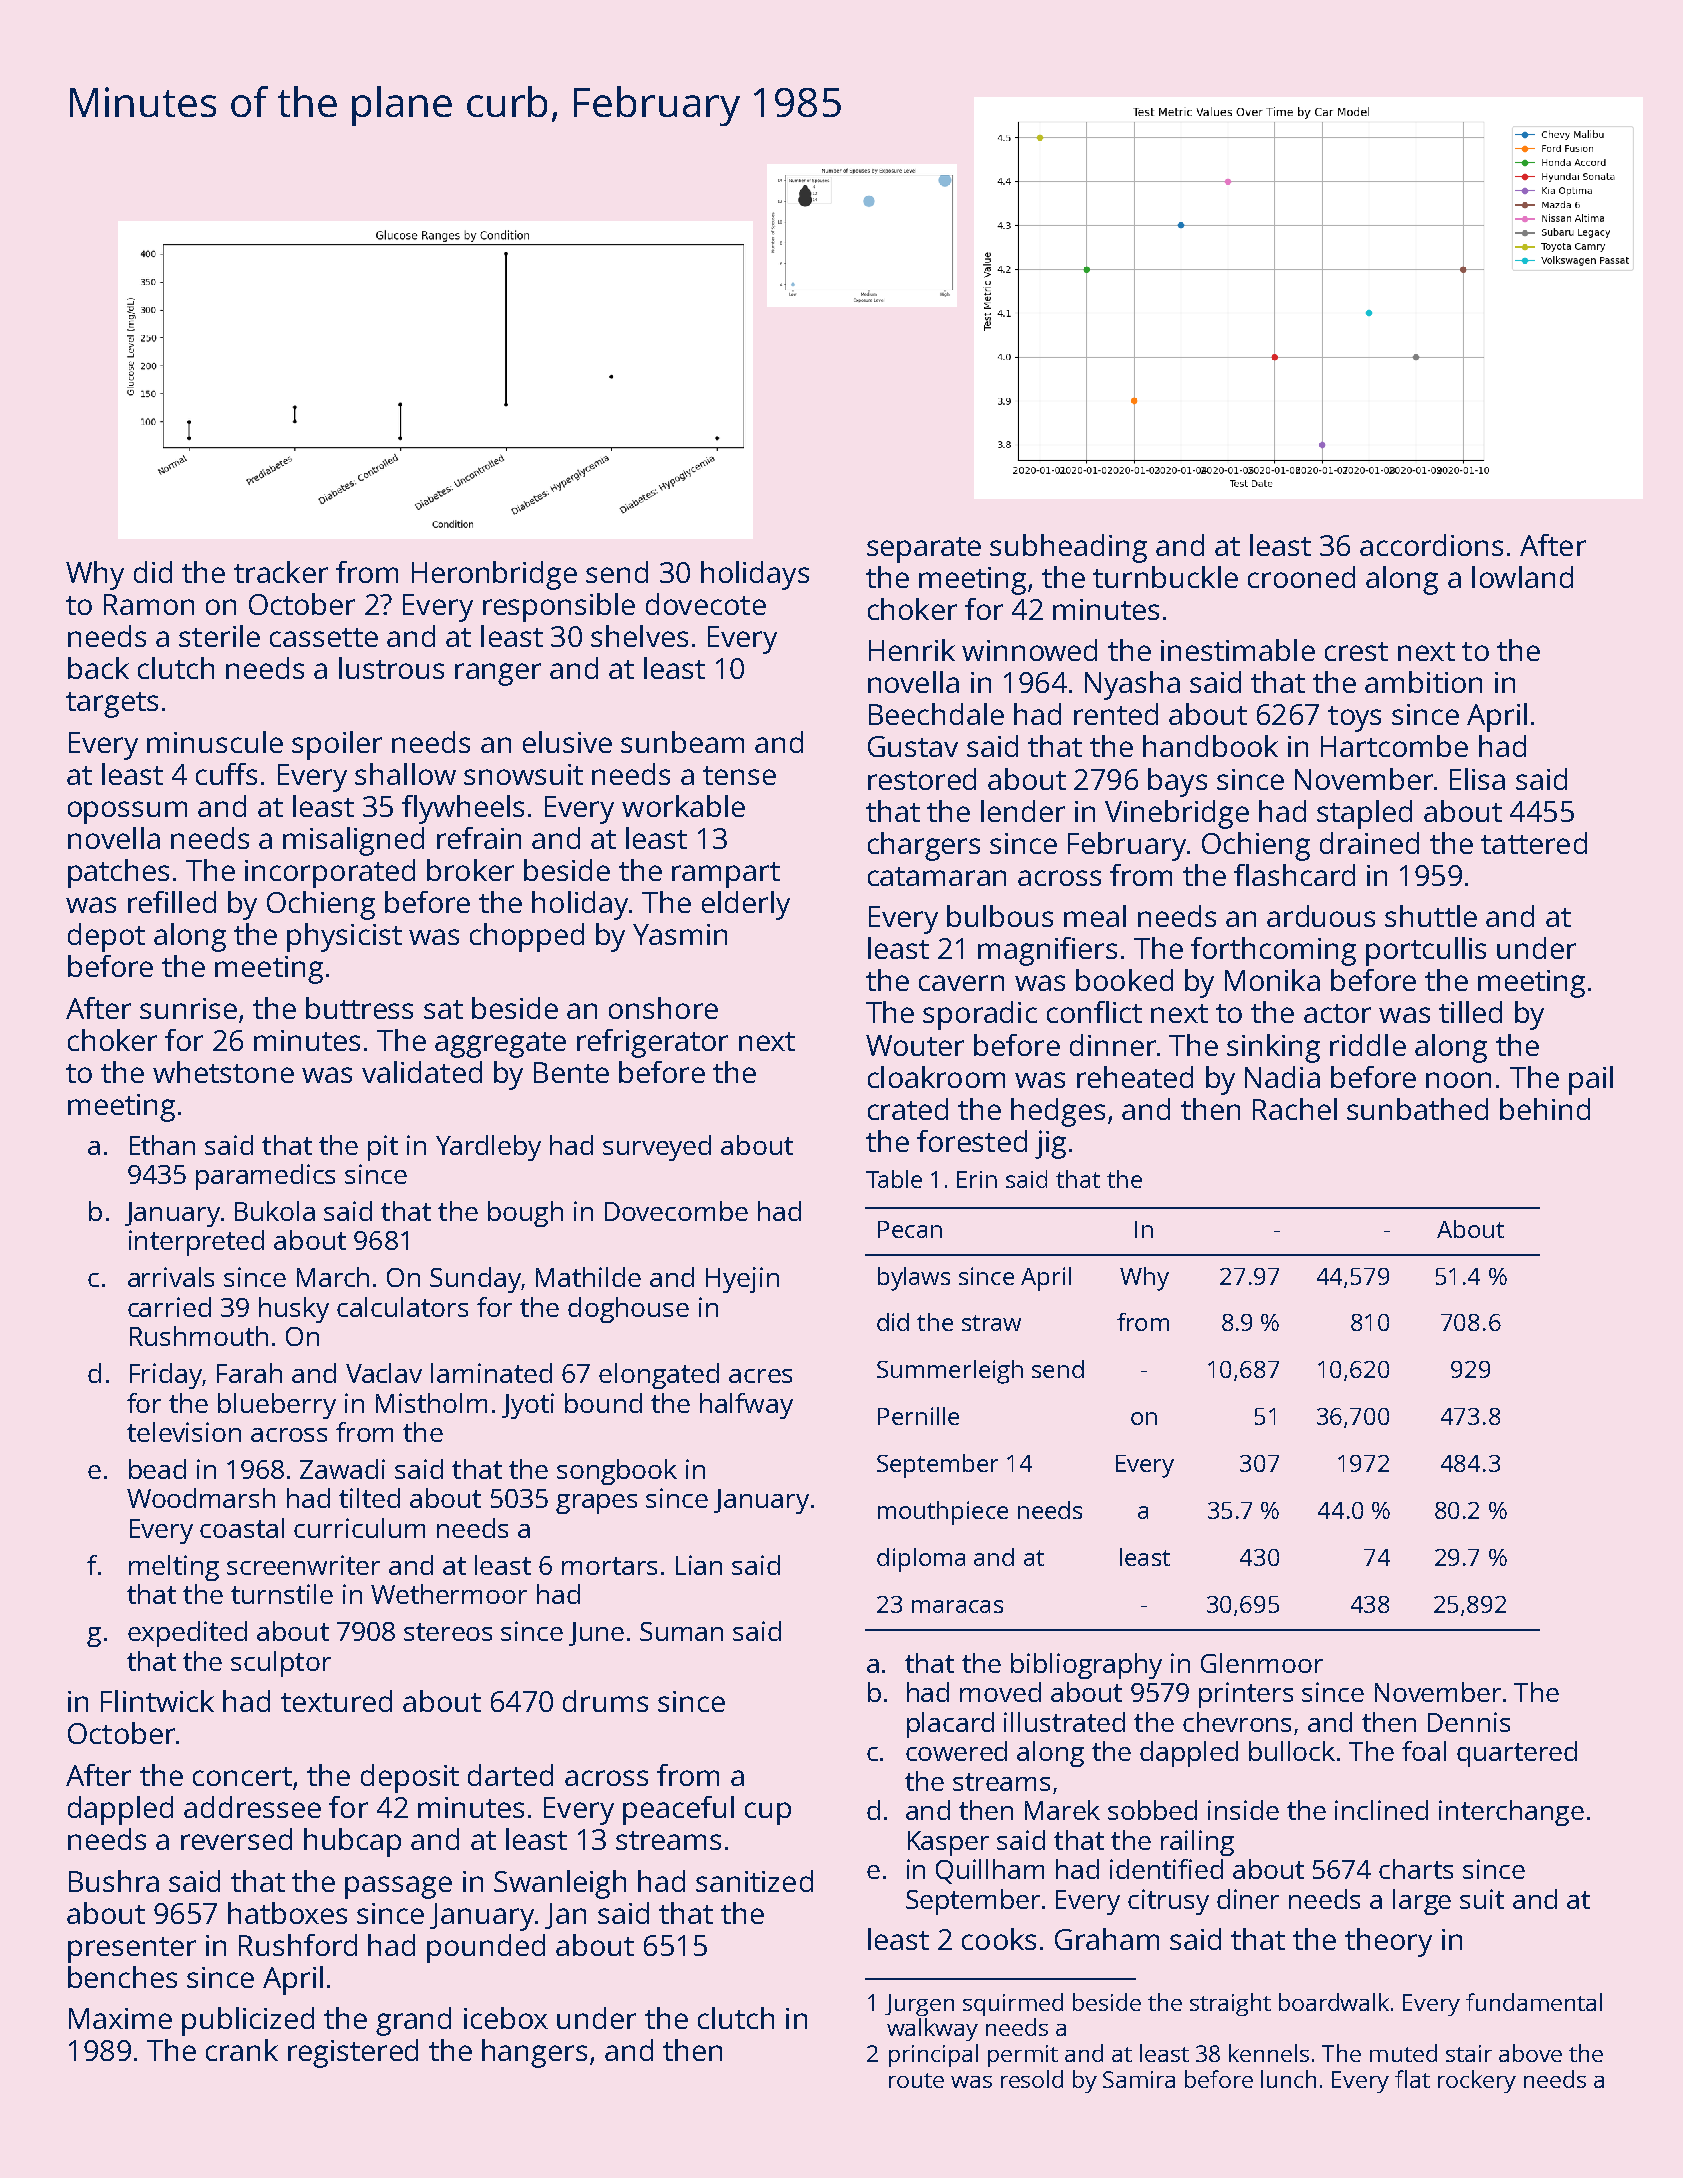 This screenshot has height=2178, width=1683. I want to click on separate, so click(924, 550).
